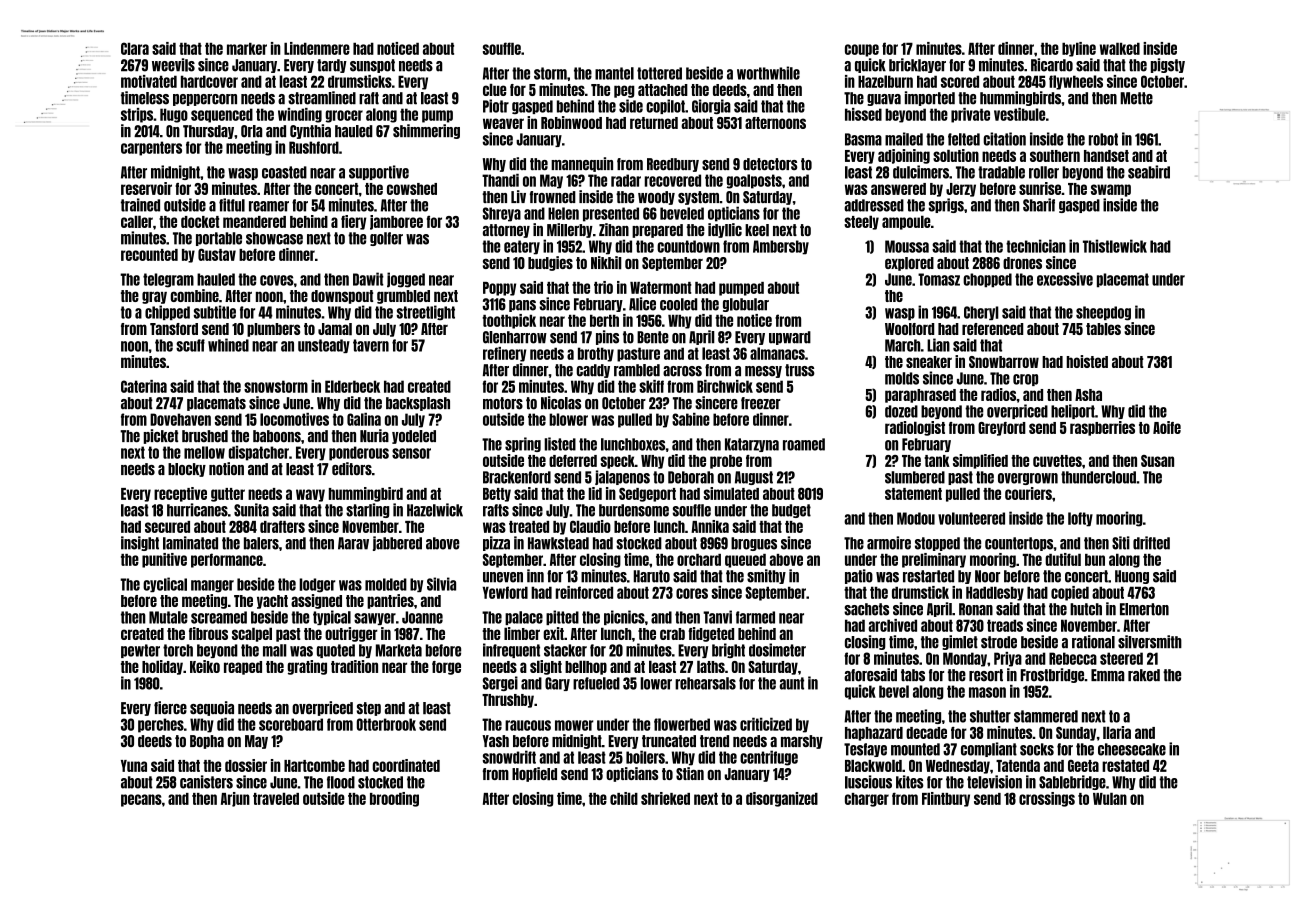  Describe the element at coordinates (603, 287) in the image. I see `trio` at that location.
